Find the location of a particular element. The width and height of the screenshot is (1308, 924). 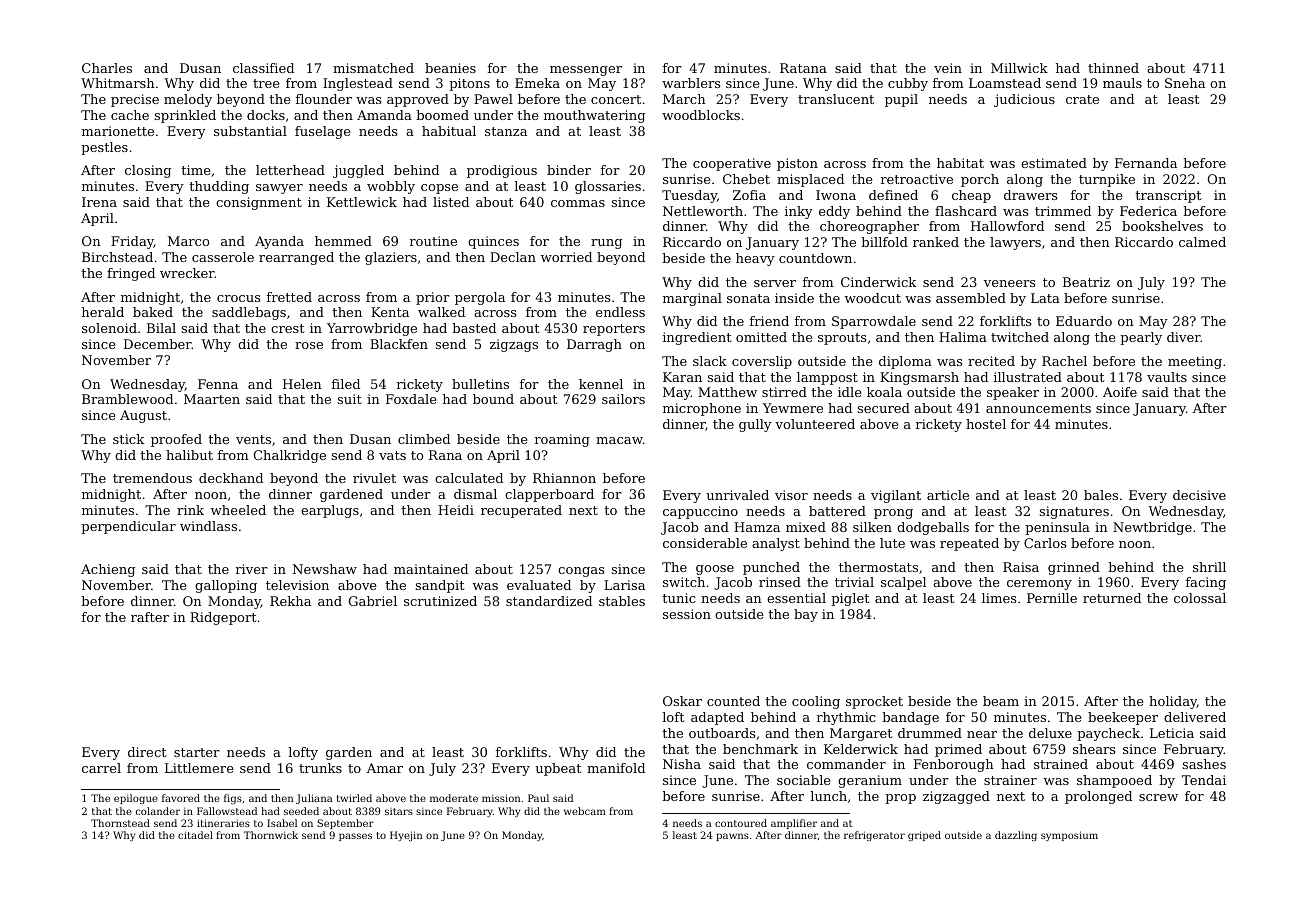

vein is located at coordinates (948, 68).
